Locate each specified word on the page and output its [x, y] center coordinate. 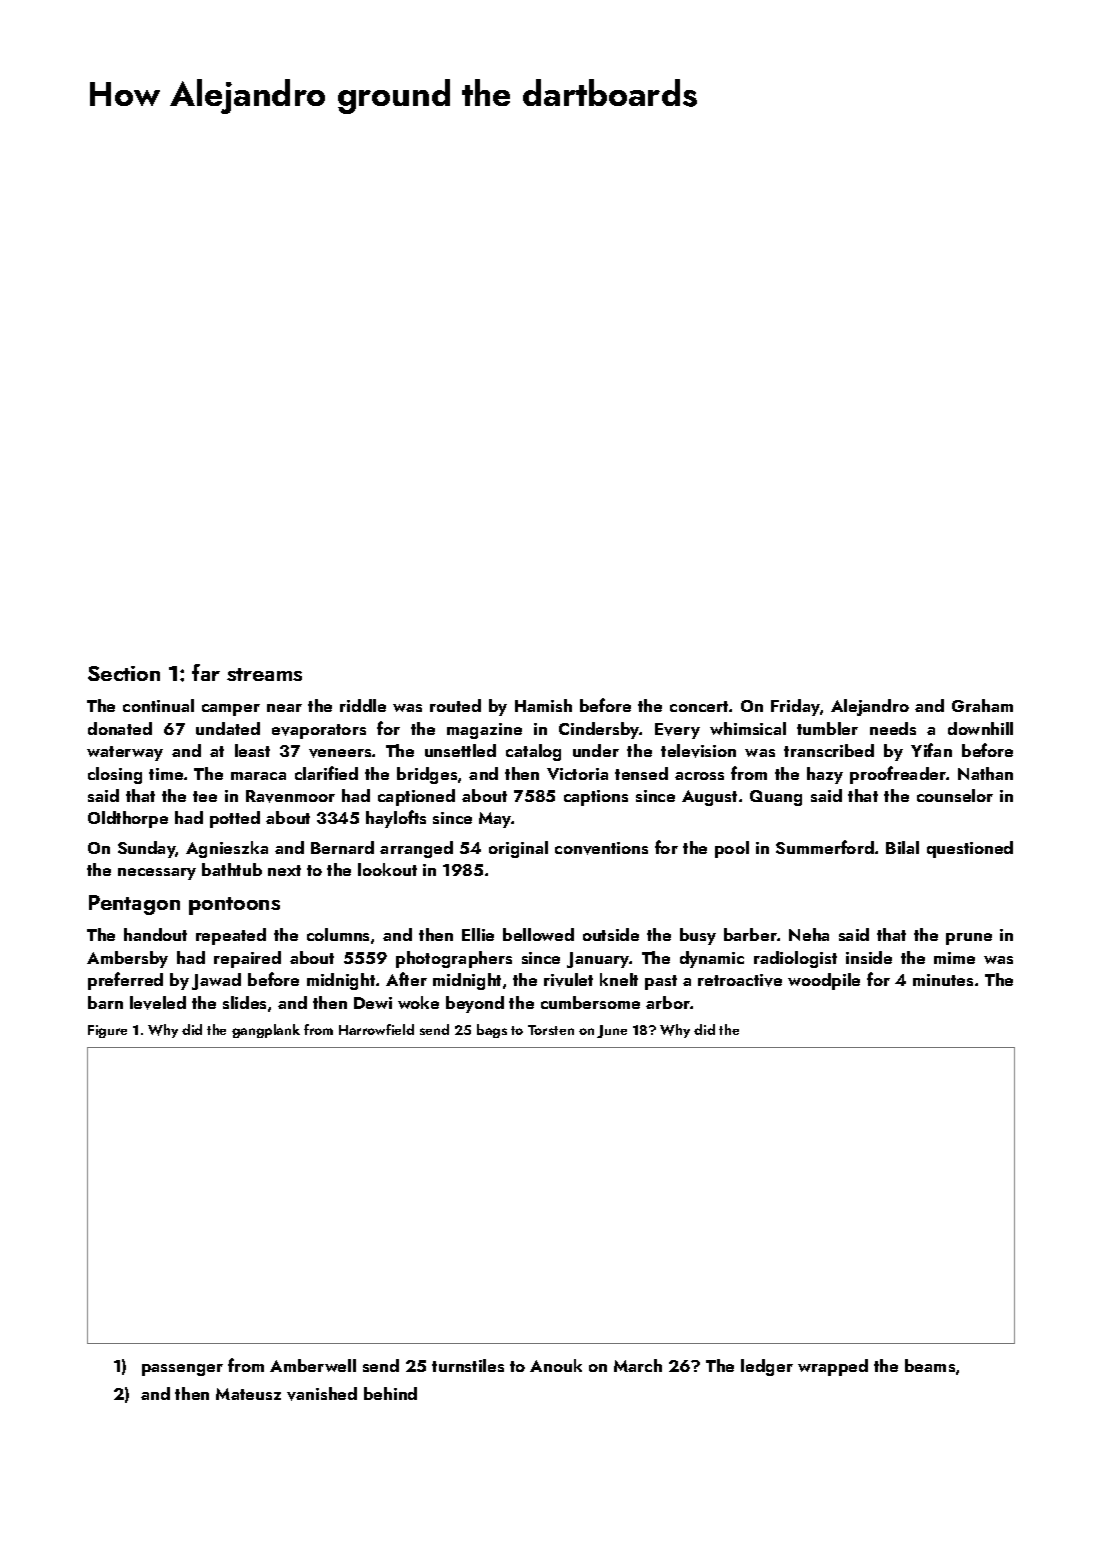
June [612, 1031]
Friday [795, 707]
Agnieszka [227, 849]
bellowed [538, 934]
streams [264, 674]
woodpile [824, 981]
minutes [943, 980]
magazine [484, 731]
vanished [322, 1394]
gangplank [266, 1031]
